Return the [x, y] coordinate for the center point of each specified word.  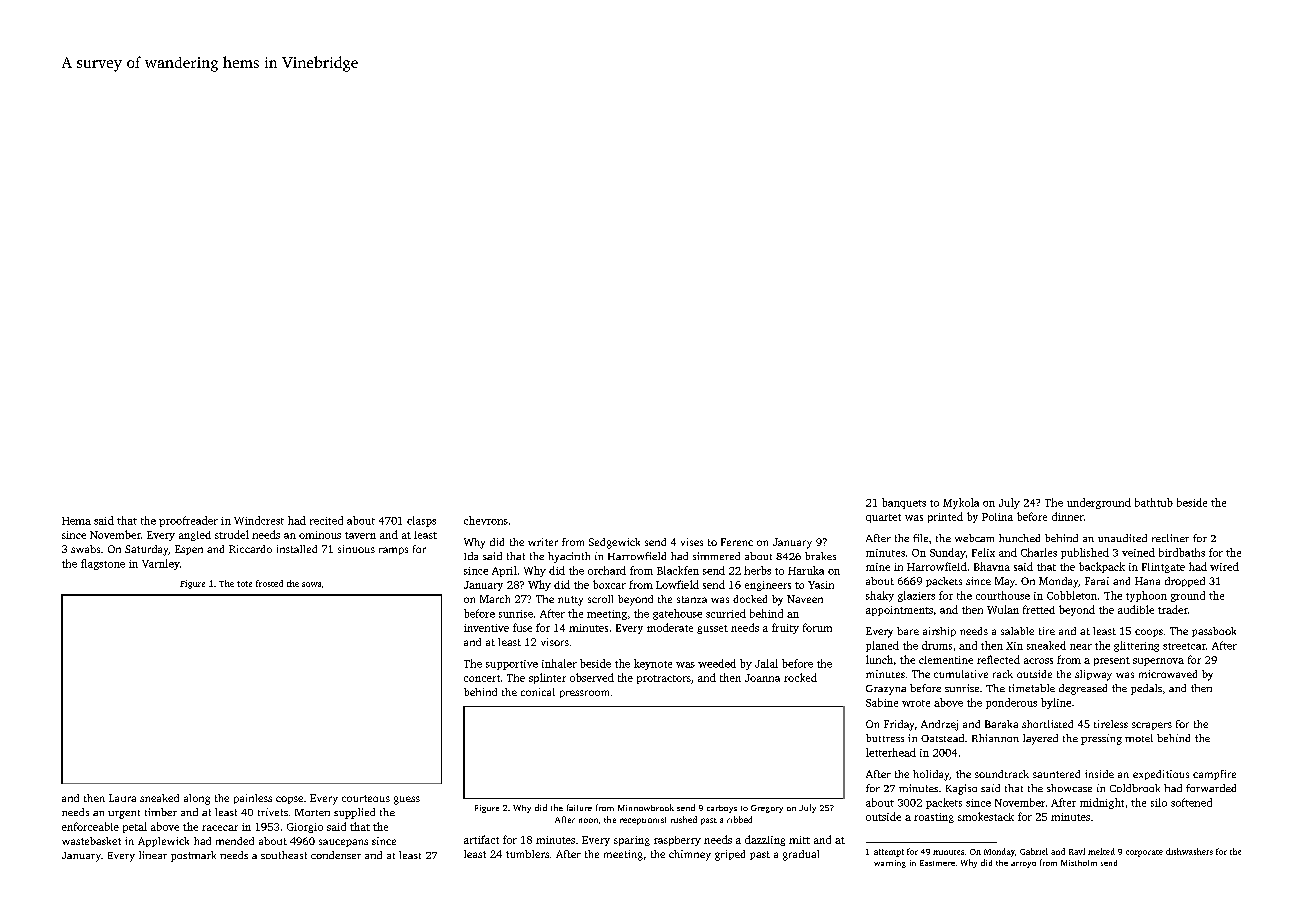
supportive [512, 665]
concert [482, 678]
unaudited [1122, 538]
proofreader [188, 521]
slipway [1093, 675]
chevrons [486, 520]
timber [161, 812]
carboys [722, 809]
